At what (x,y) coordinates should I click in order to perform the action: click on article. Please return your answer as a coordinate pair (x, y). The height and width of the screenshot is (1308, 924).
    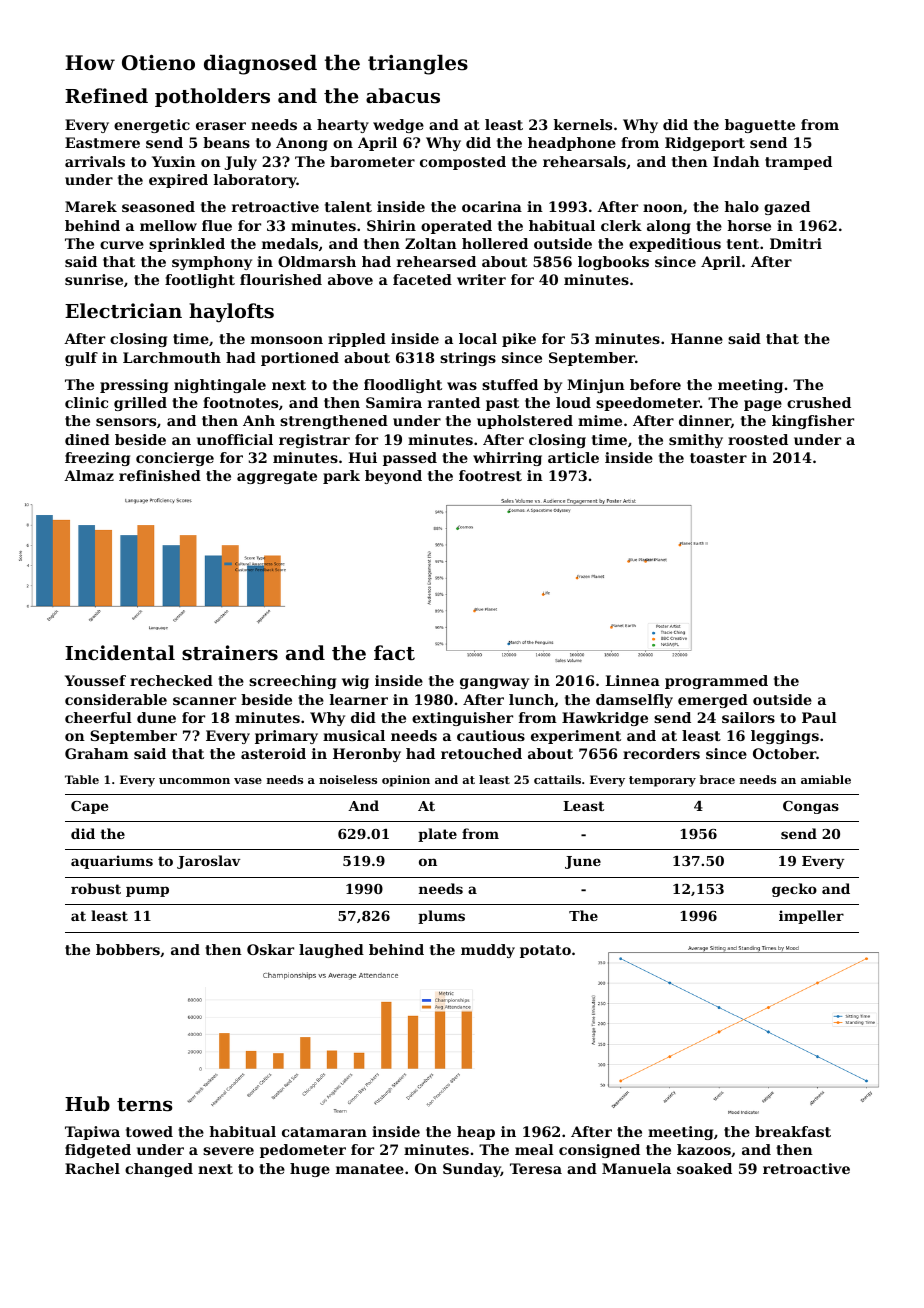
    Looking at the image, I should click on (573, 457).
